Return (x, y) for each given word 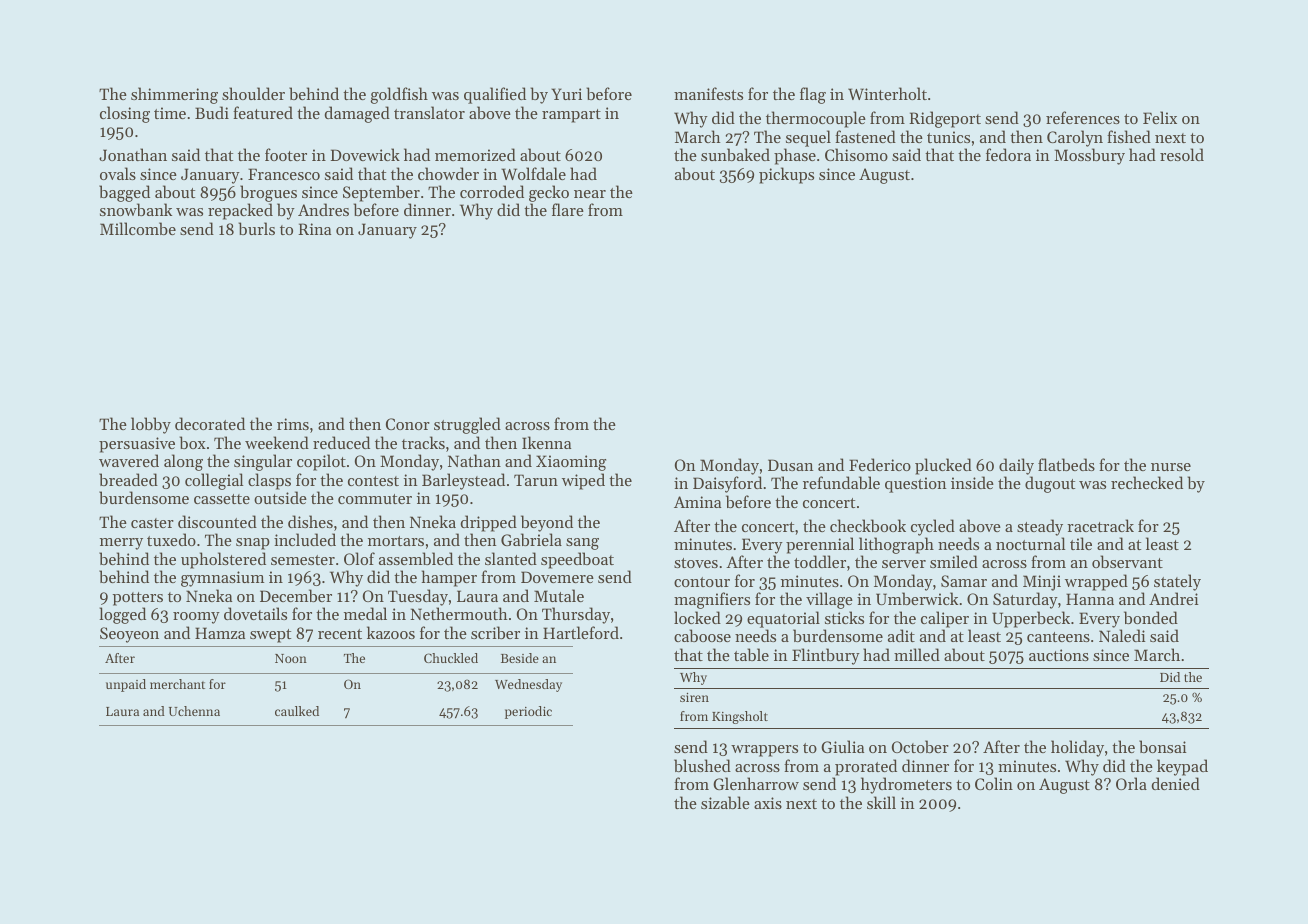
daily (1016, 466)
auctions (1059, 655)
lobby (151, 425)
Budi (212, 112)
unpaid (126, 685)
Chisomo (856, 154)
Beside (520, 658)
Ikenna (546, 442)
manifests (708, 93)
